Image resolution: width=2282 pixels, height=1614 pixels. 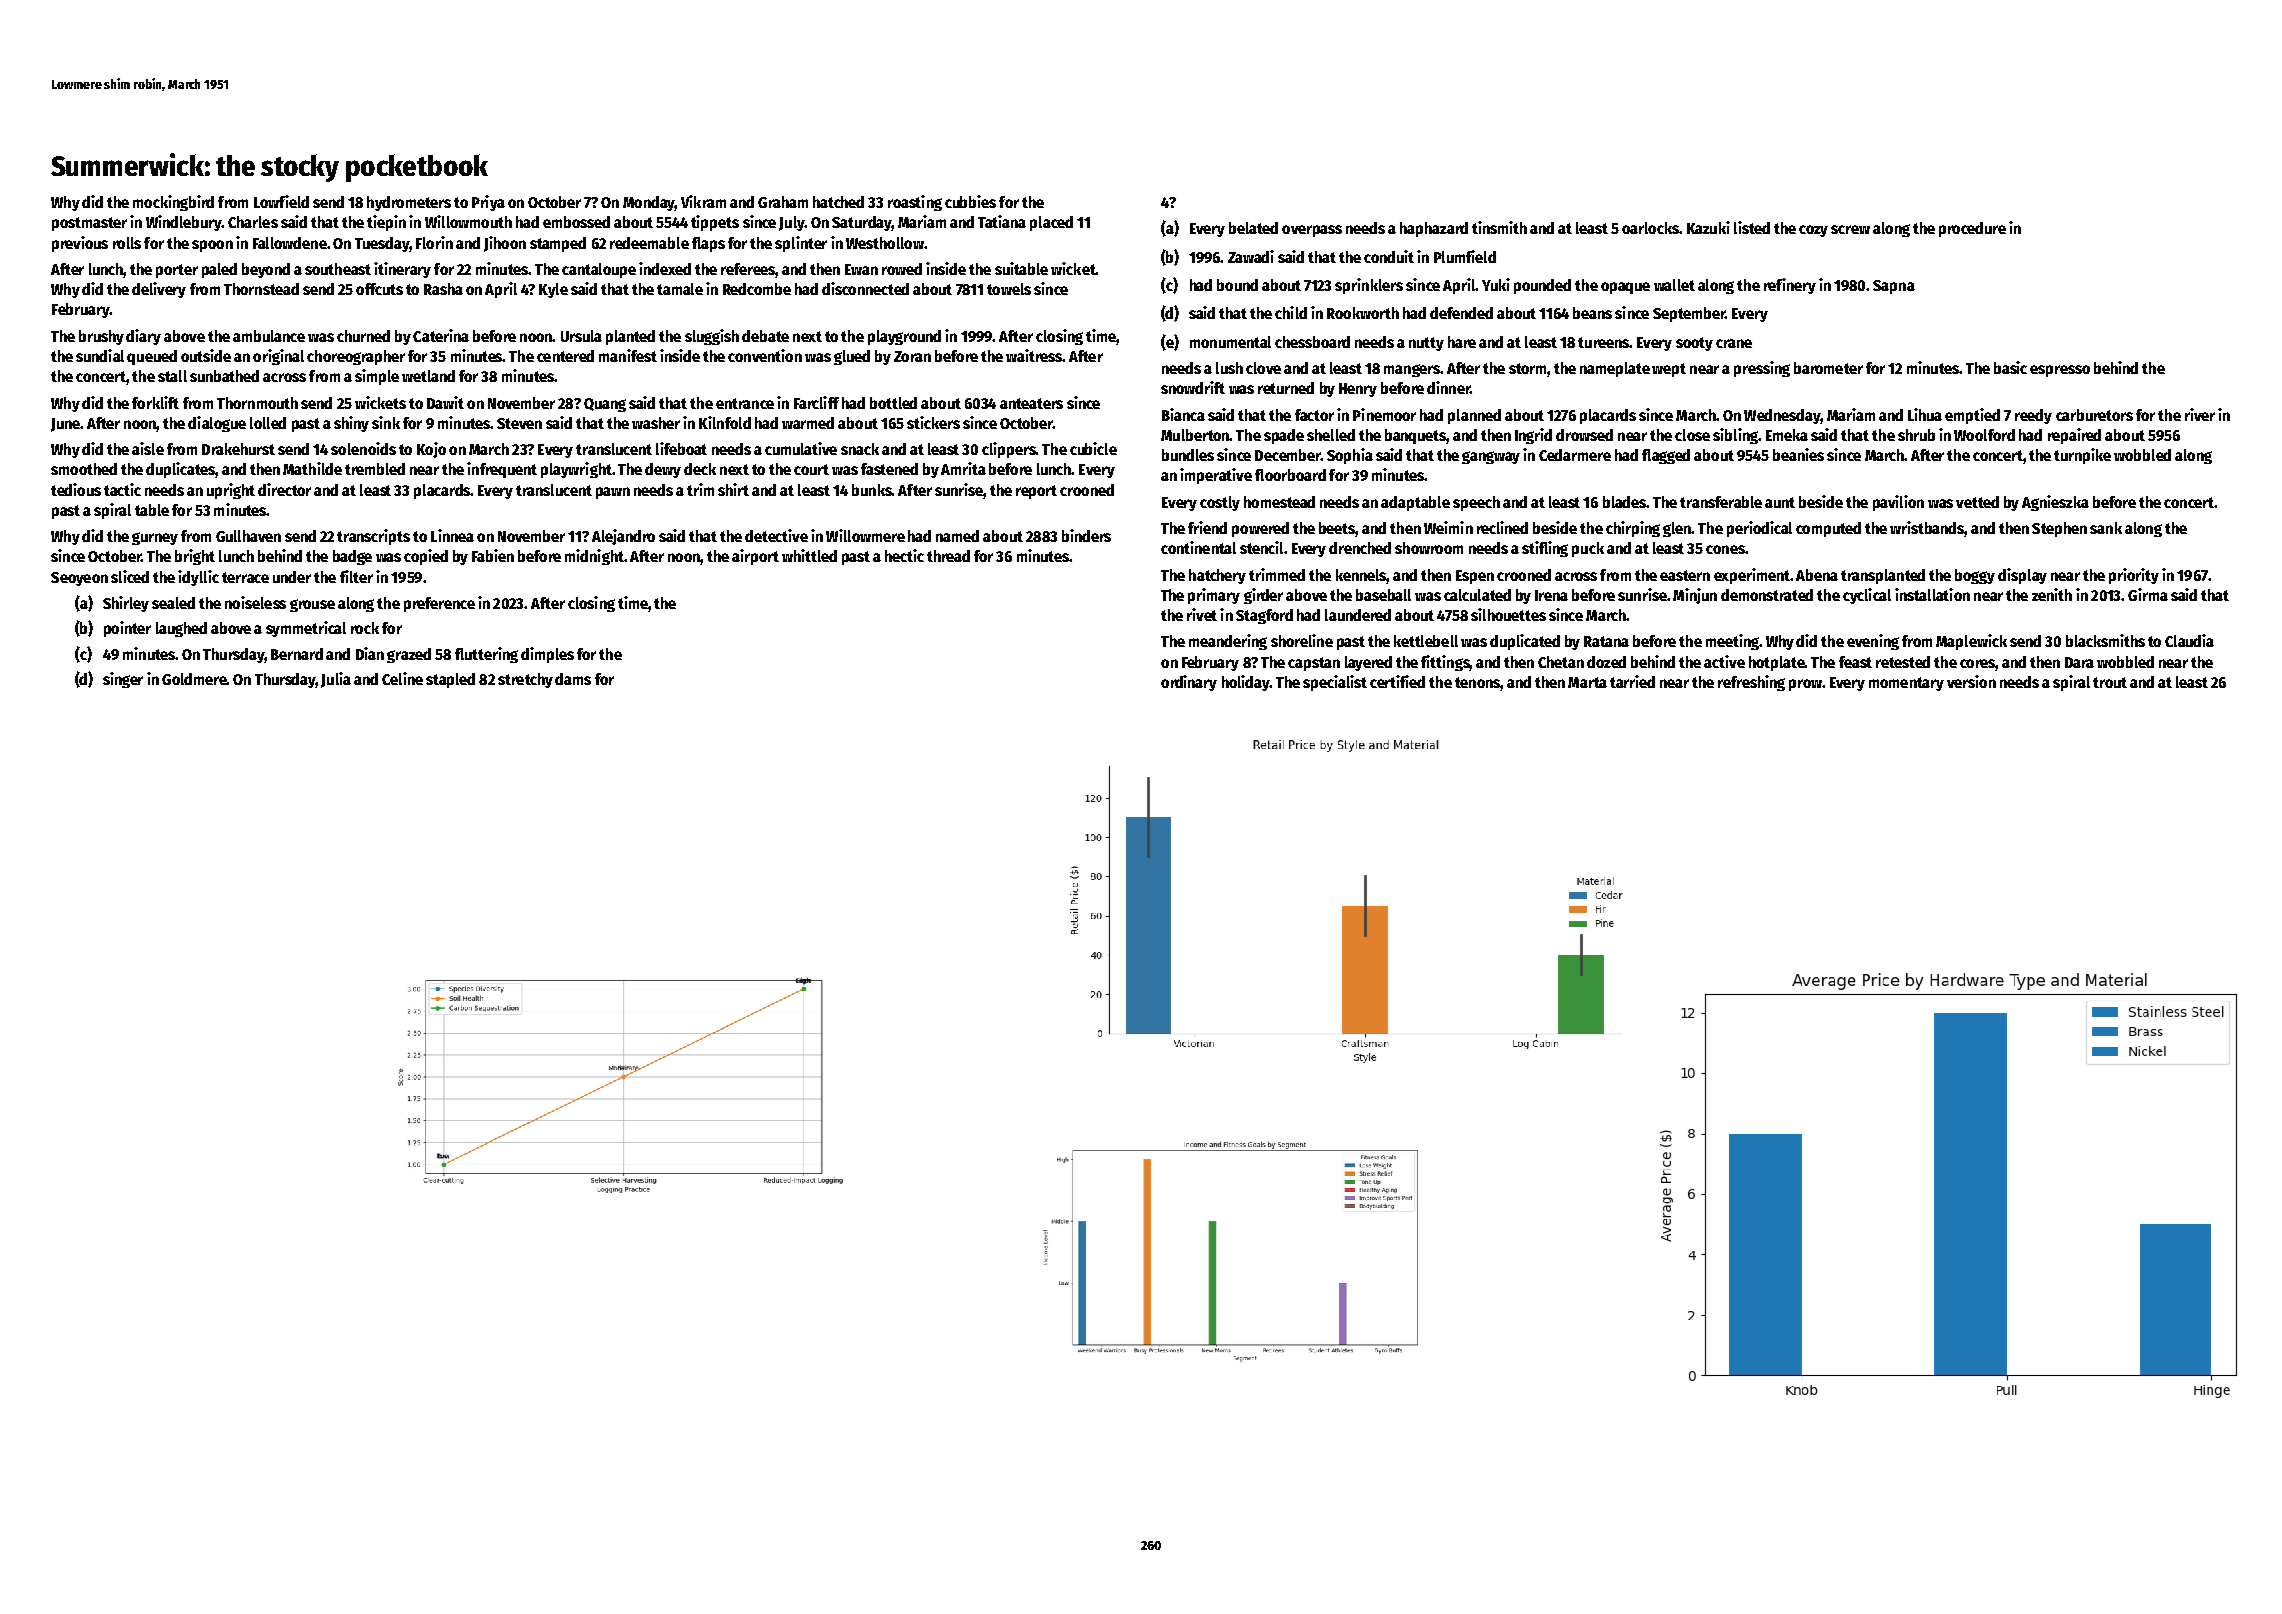 What do you see at coordinates (838, 202) in the image?
I see `hatched` at bounding box center [838, 202].
